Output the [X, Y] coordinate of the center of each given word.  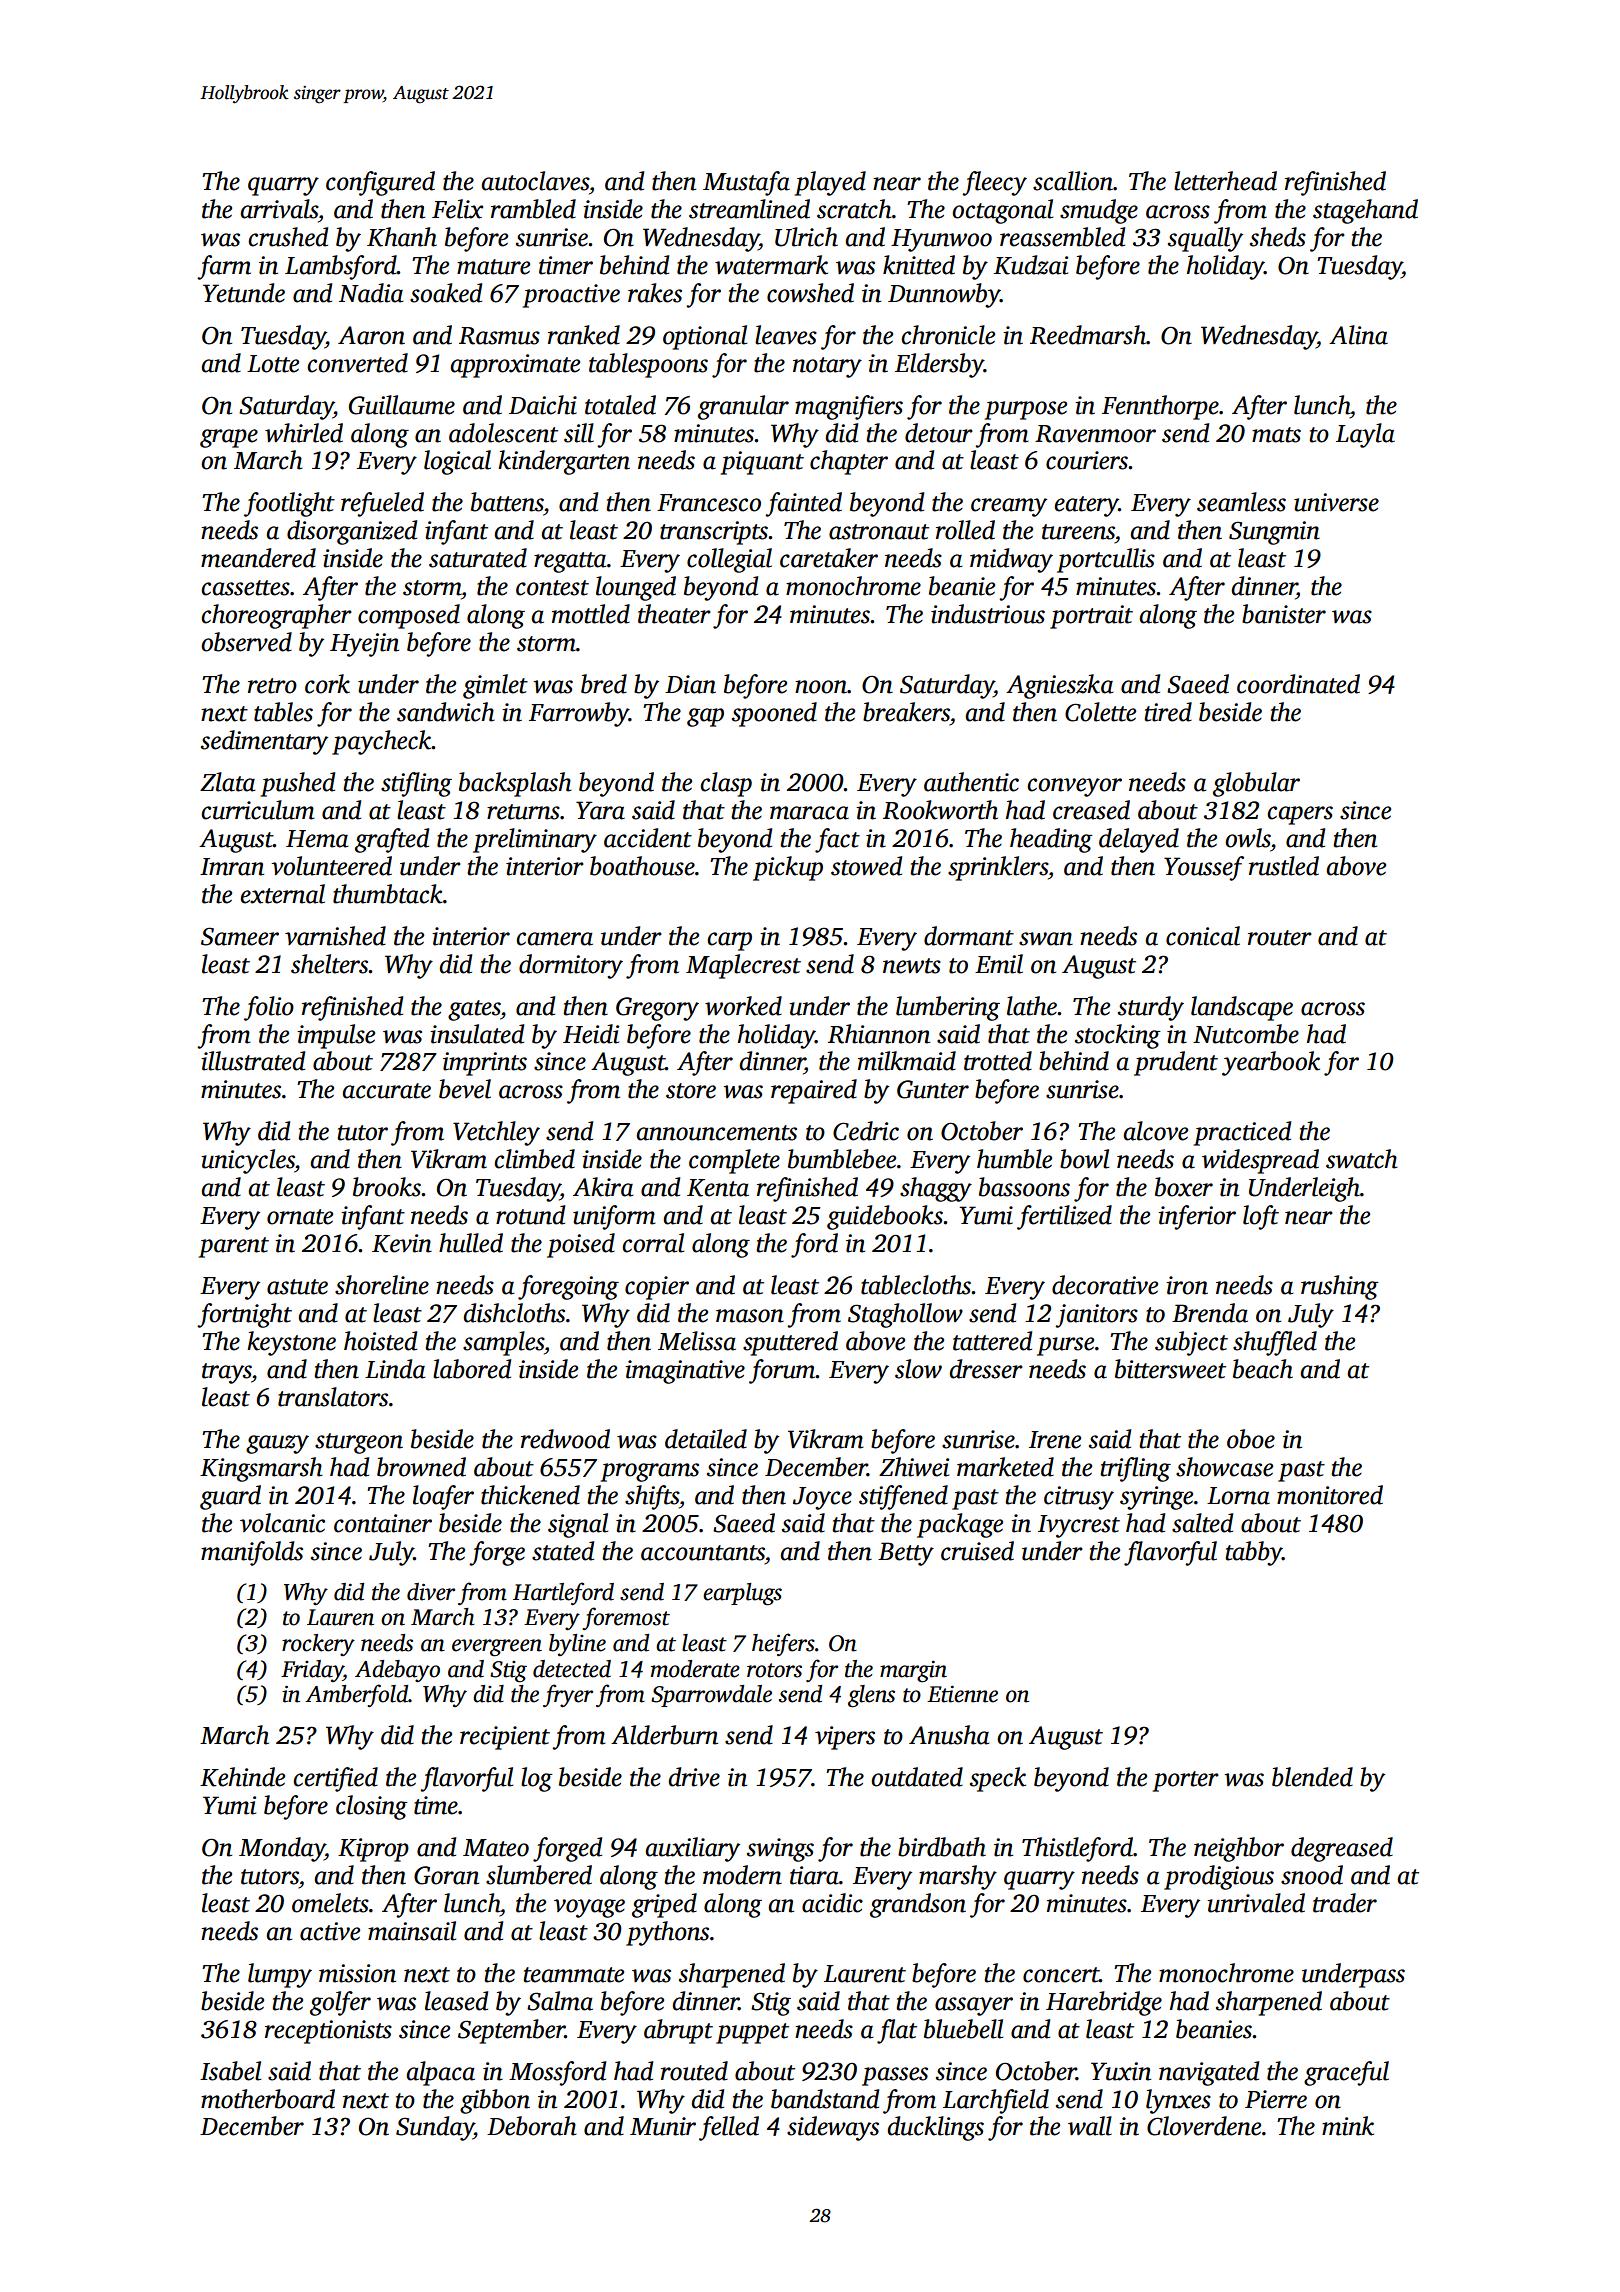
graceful [1346, 2073]
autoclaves [535, 181]
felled [729, 2128]
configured [380, 183]
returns [523, 812]
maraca [809, 813]
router [1280, 938]
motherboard [268, 2099]
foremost [626, 1618]
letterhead [1225, 181]
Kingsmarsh [261, 1469]
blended [1312, 1777]
